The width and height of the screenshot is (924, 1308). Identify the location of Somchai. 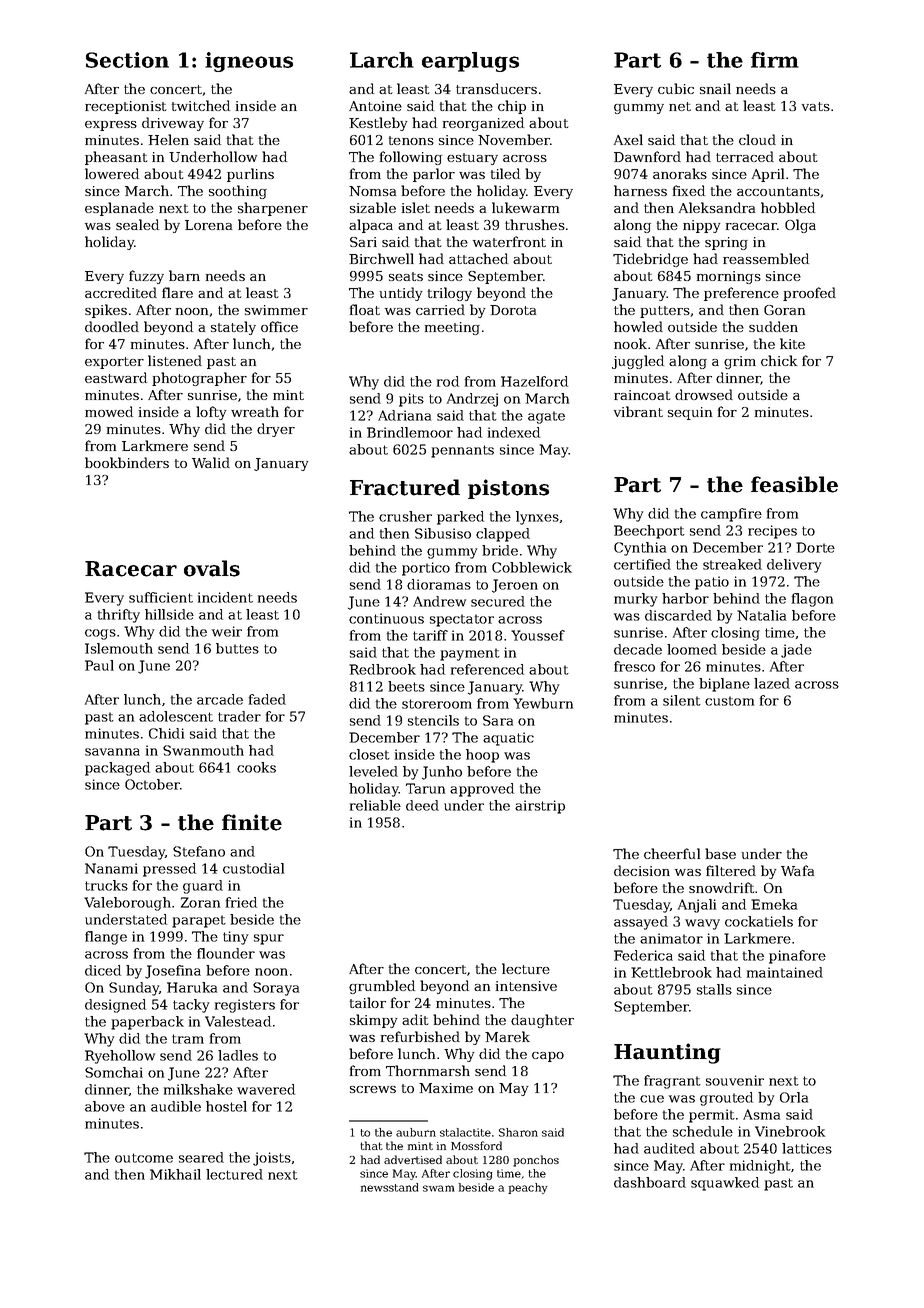
(114, 1072).
